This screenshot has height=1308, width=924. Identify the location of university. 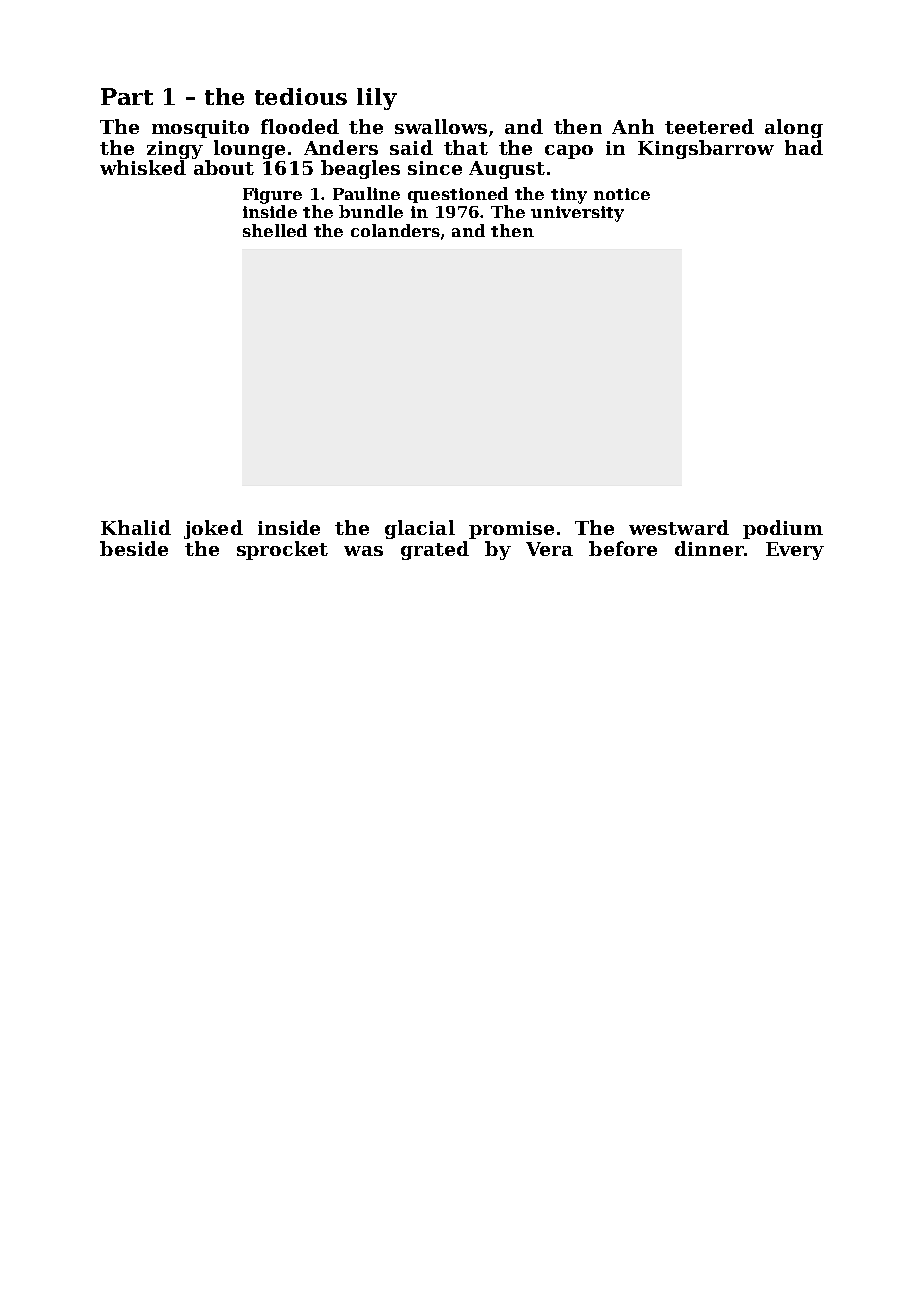
(577, 214).
